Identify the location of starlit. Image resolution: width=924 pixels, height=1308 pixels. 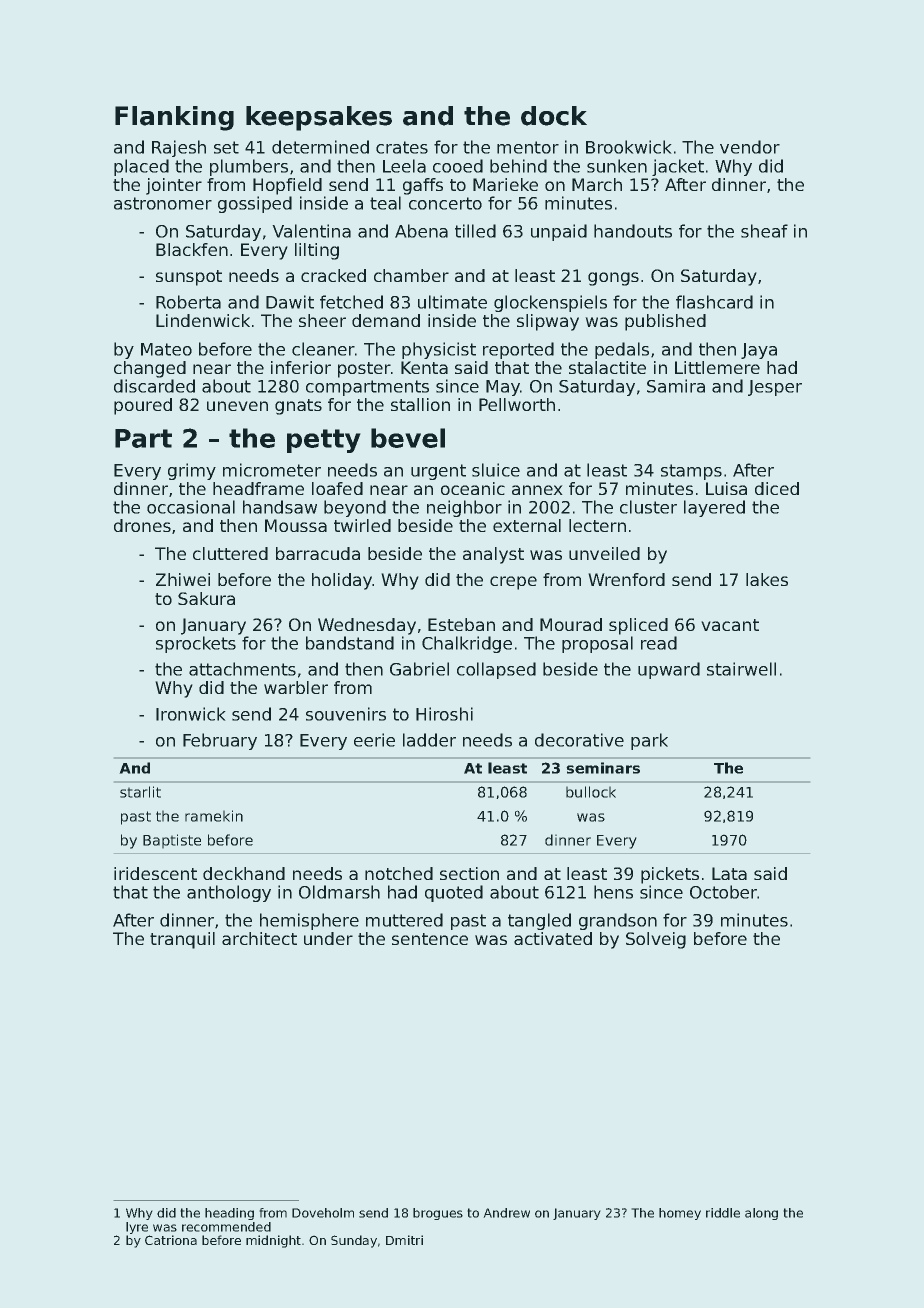
(140, 792).
